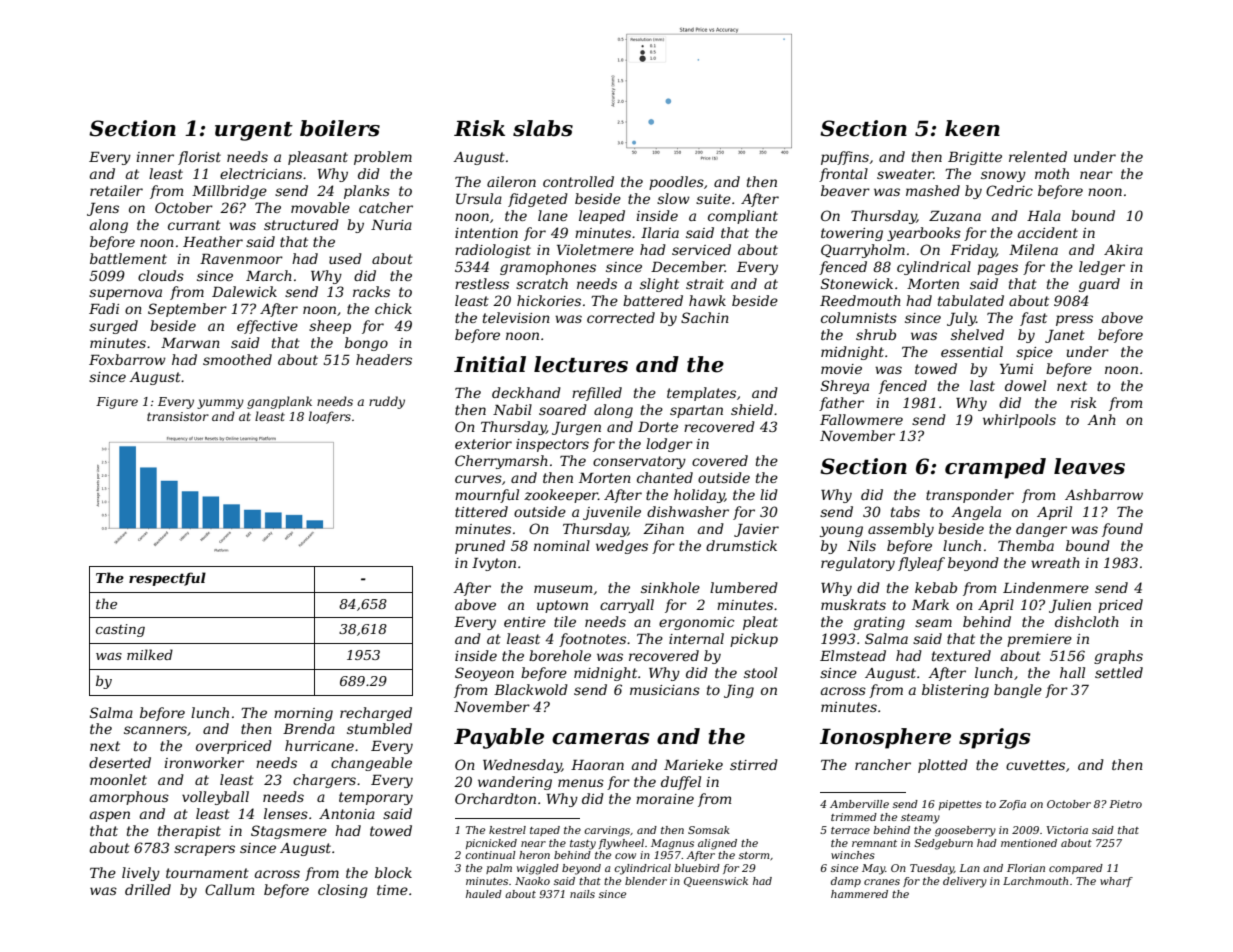 Image resolution: width=1233 pixels, height=952 pixels. I want to click on aileron, so click(511, 181).
